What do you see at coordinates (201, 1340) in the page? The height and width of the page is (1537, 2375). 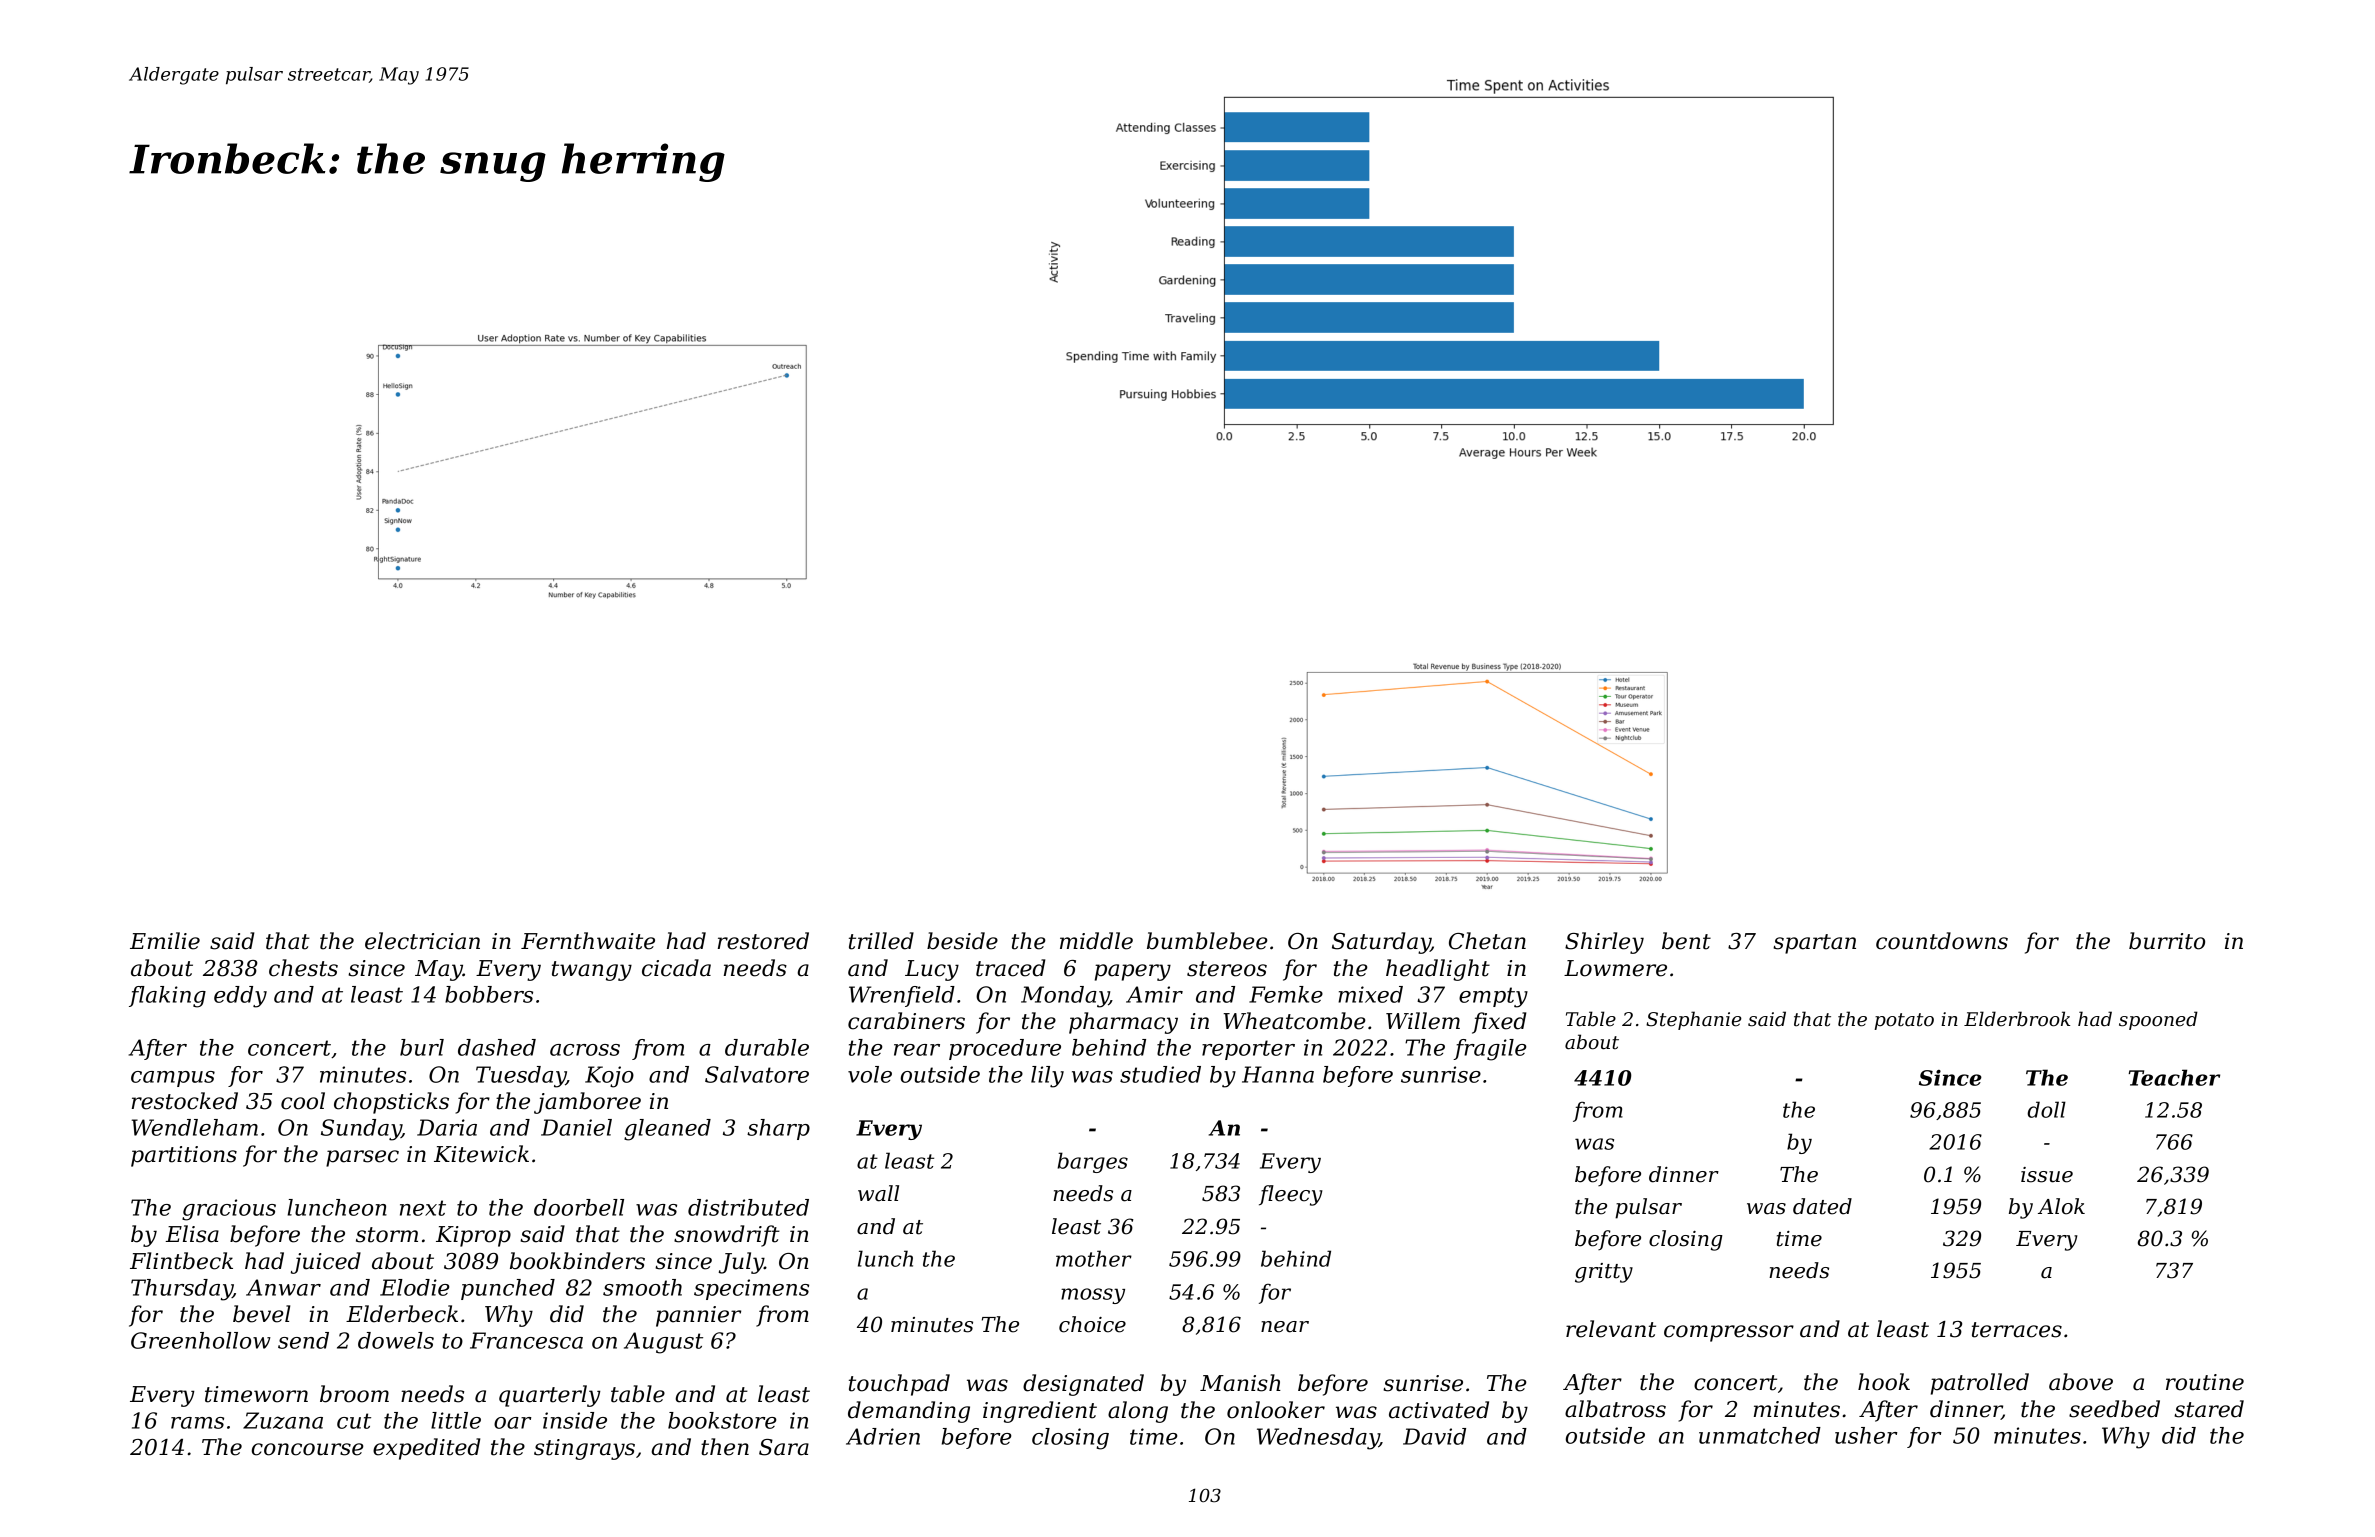 I see `Greenhollow` at bounding box center [201, 1340].
